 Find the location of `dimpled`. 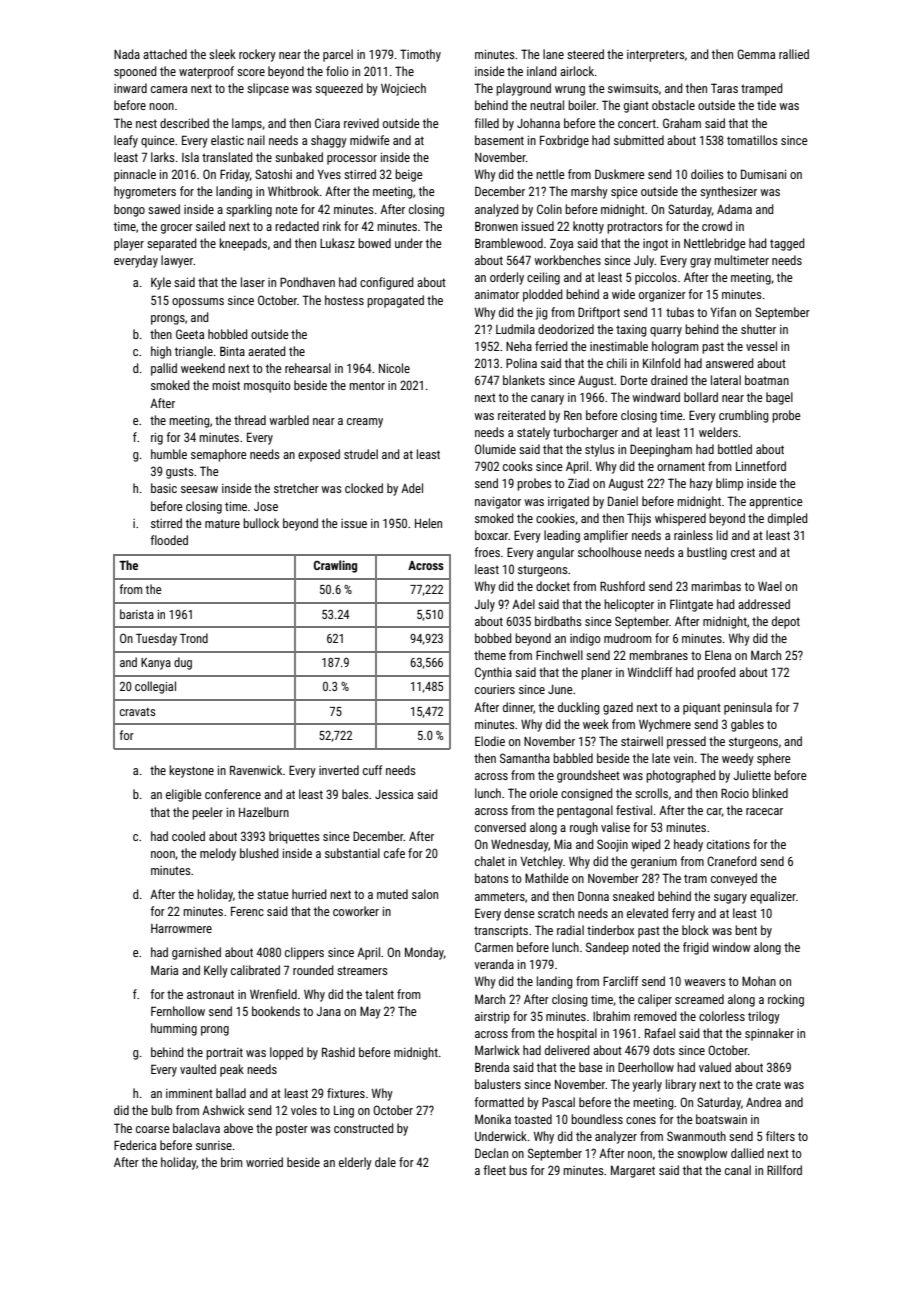

dimpled is located at coordinates (788, 519).
